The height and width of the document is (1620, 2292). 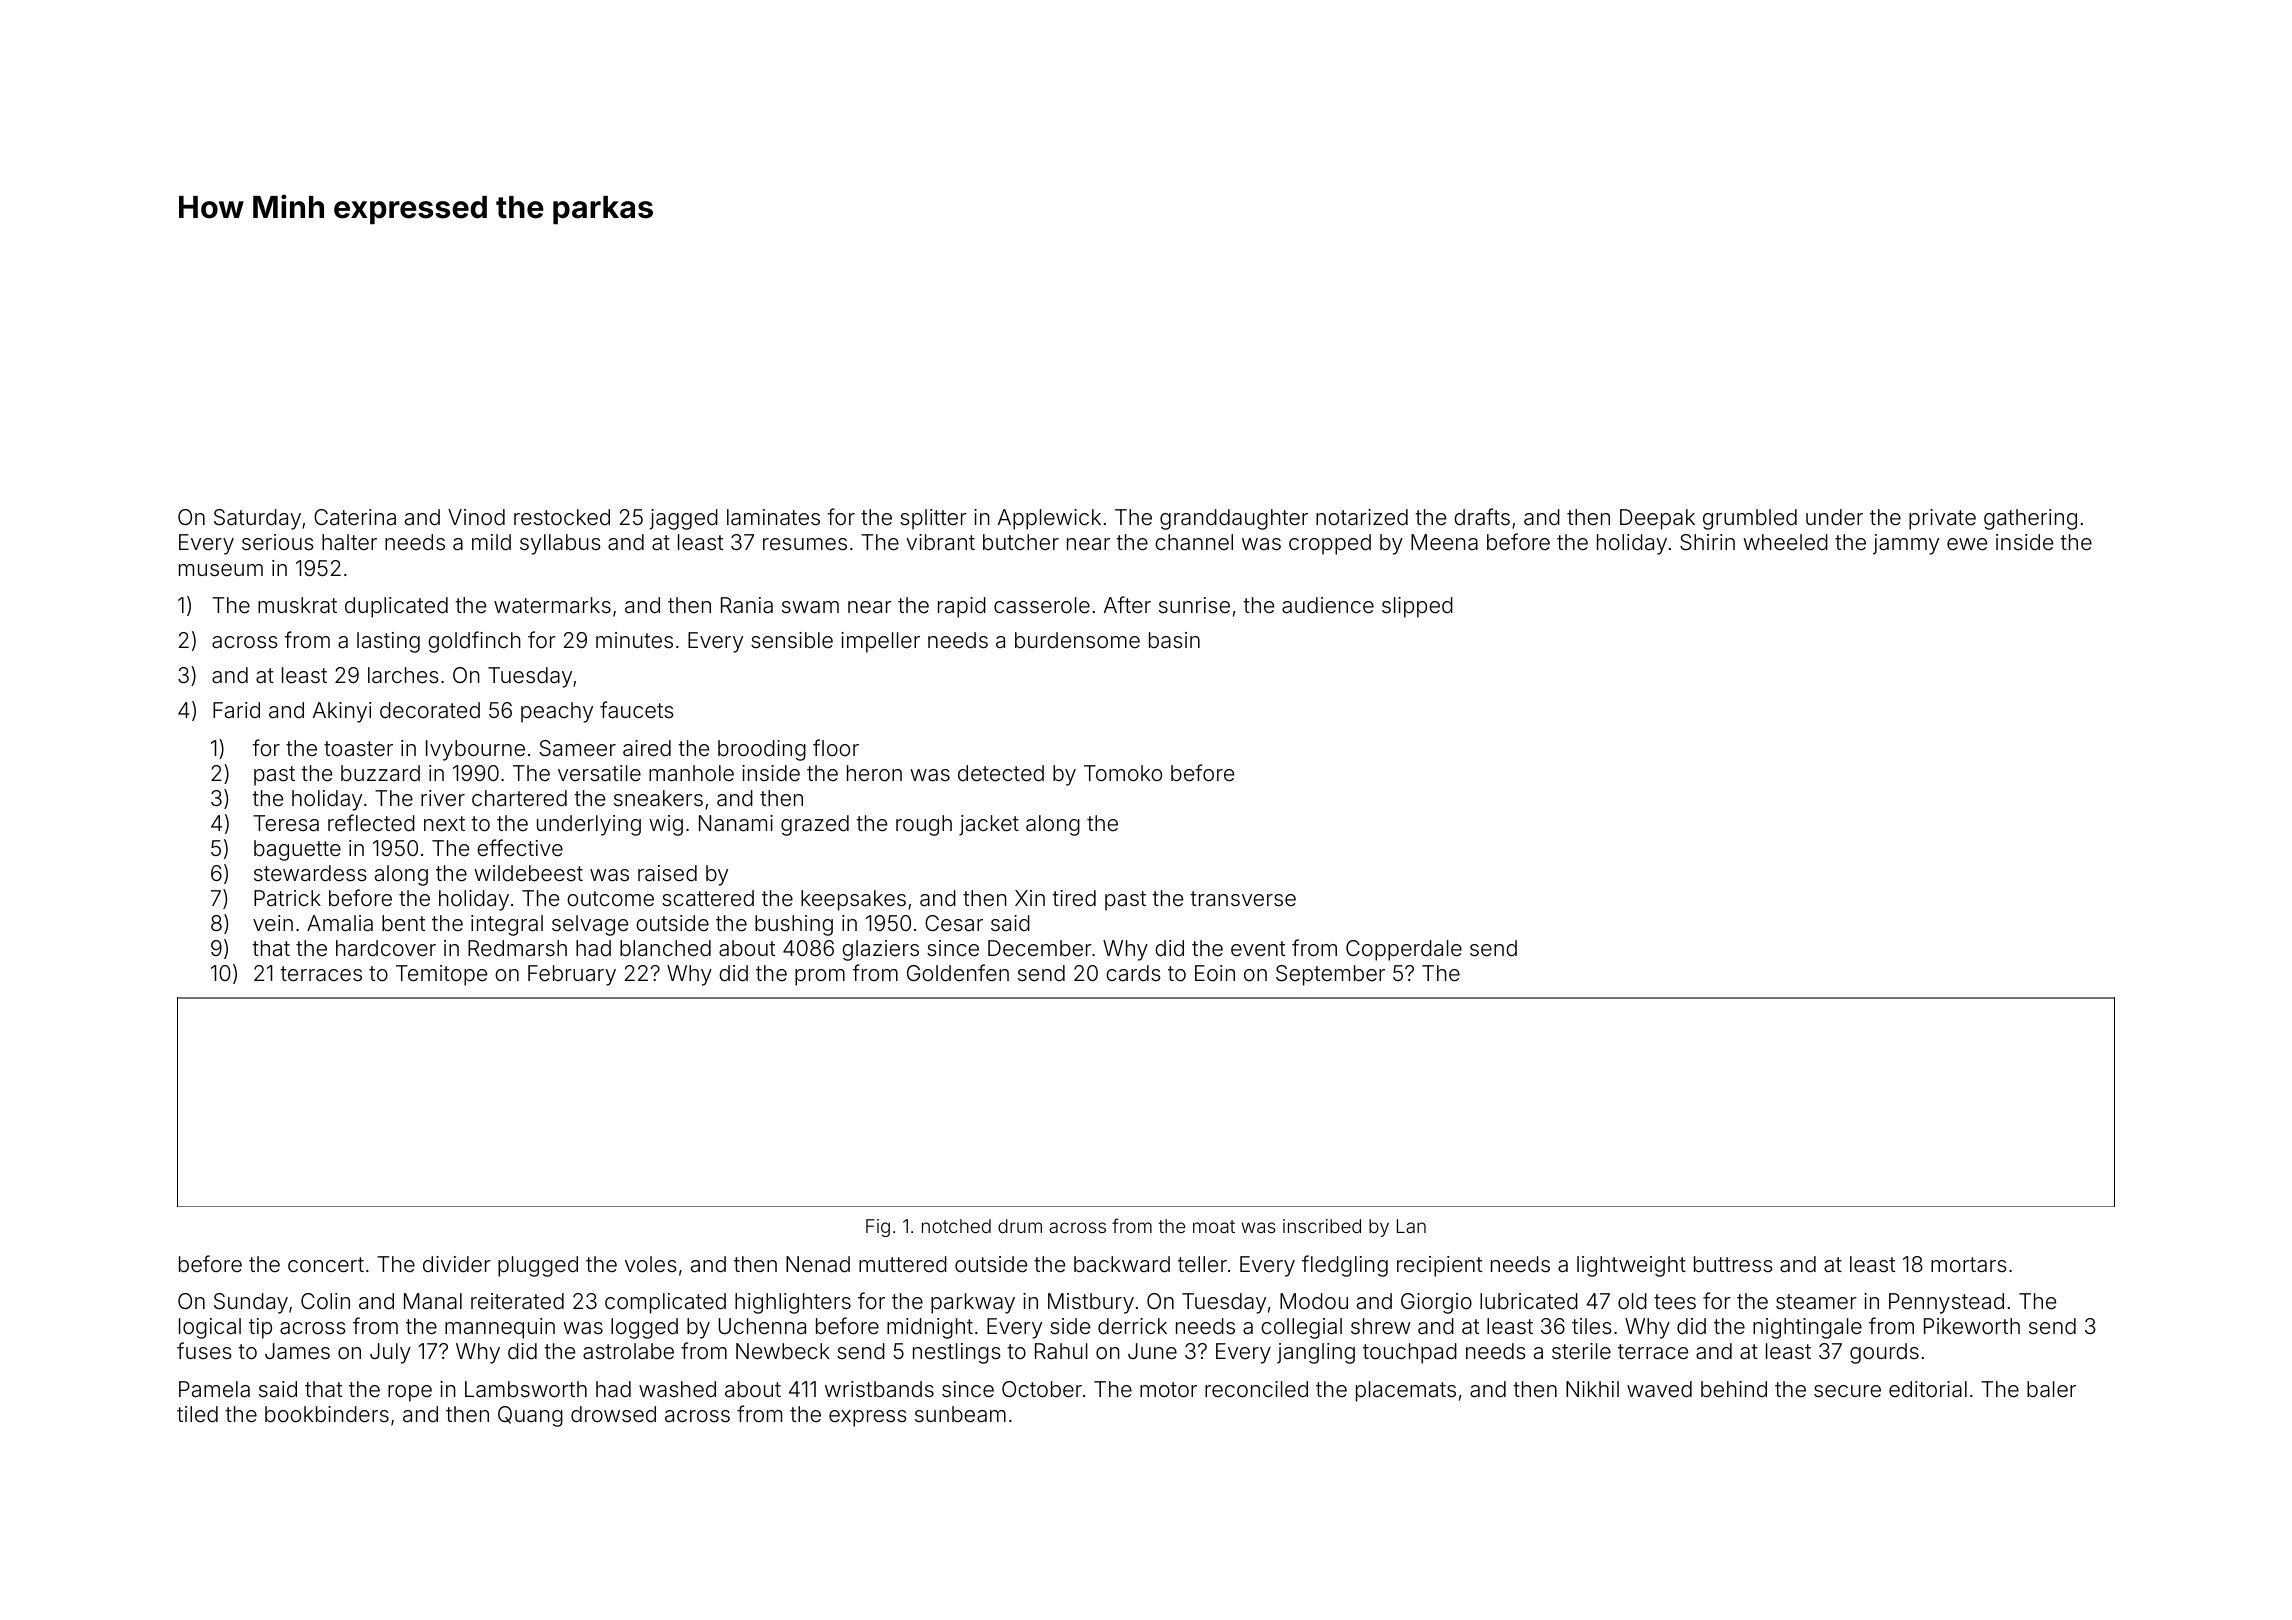 What do you see at coordinates (538, 1266) in the document?
I see `plugged` at bounding box center [538, 1266].
